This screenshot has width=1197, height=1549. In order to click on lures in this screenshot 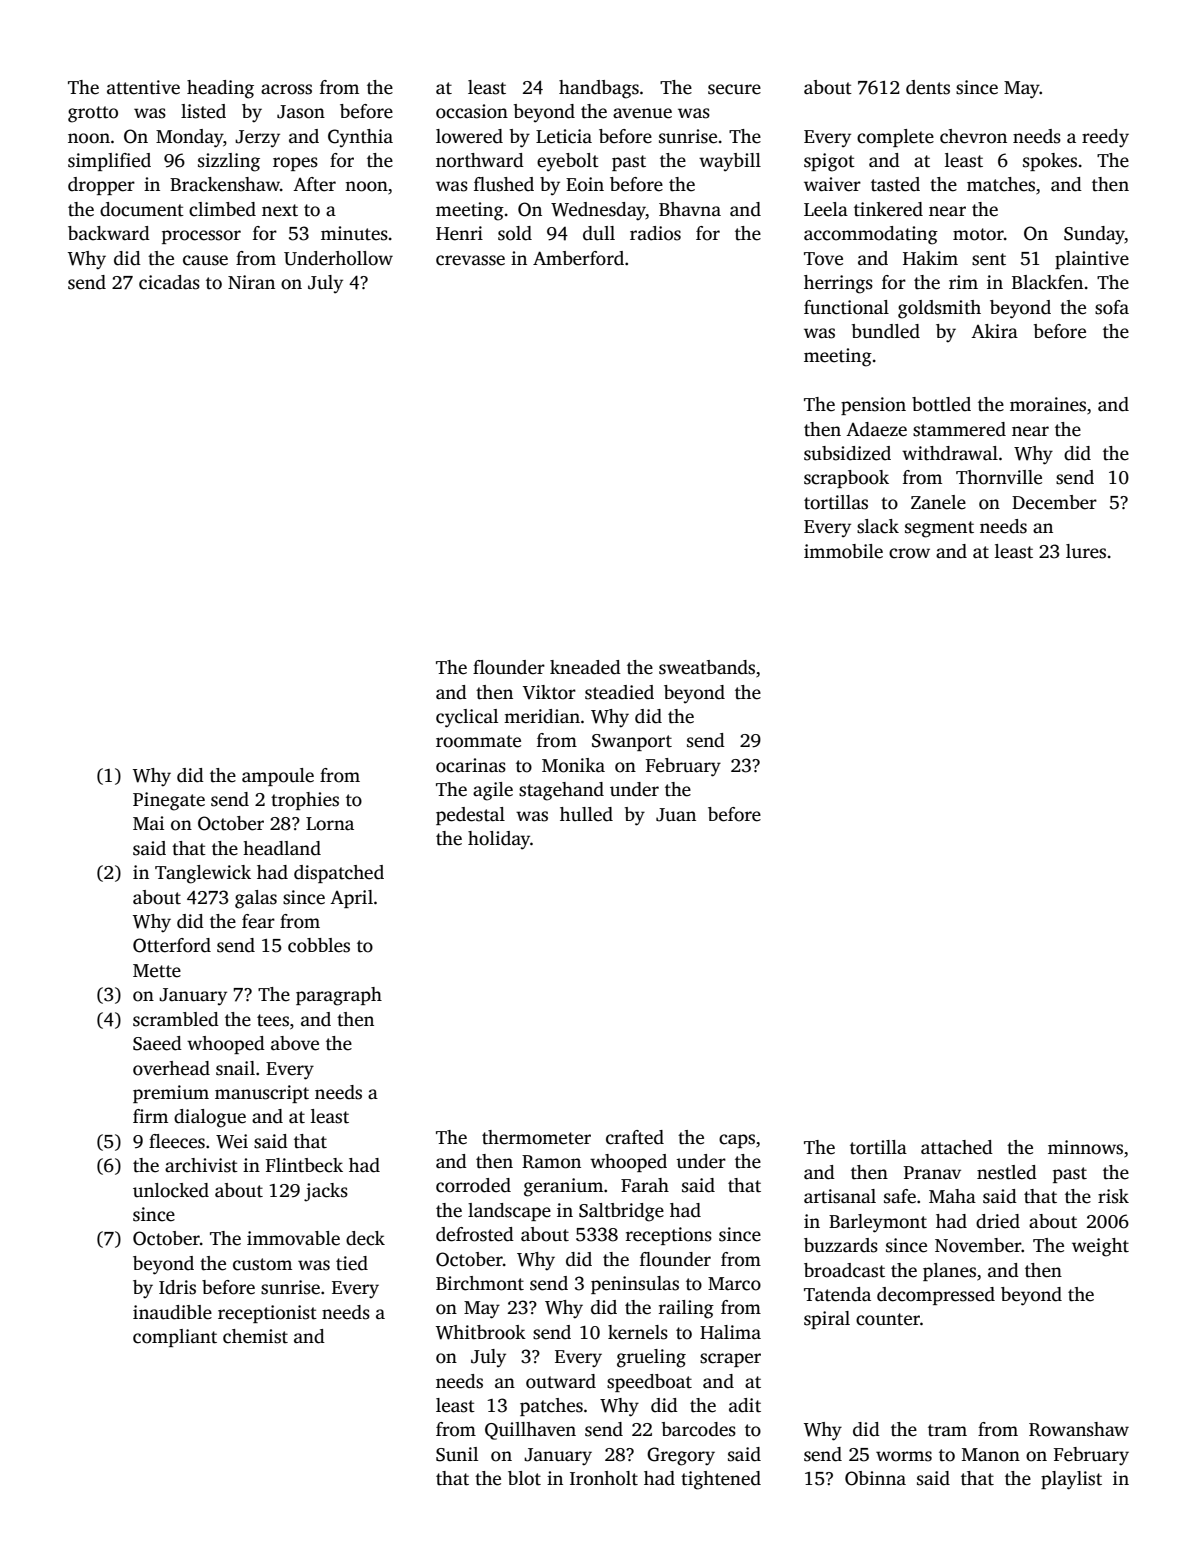, I will do `click(1086, 551)`.
